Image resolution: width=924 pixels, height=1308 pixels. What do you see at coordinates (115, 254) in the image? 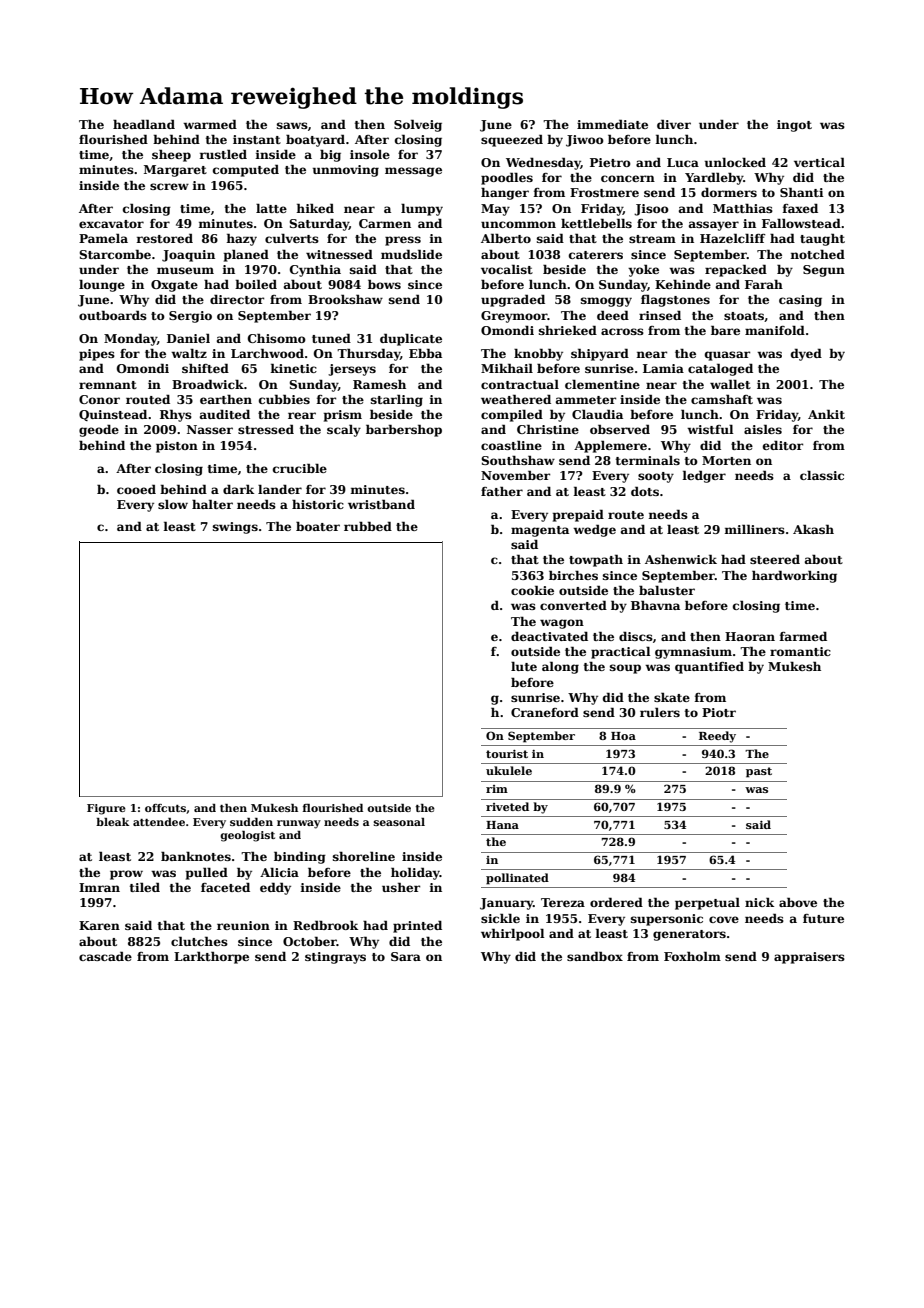
I see `Starcombe` at bounding box center [115, 254].
